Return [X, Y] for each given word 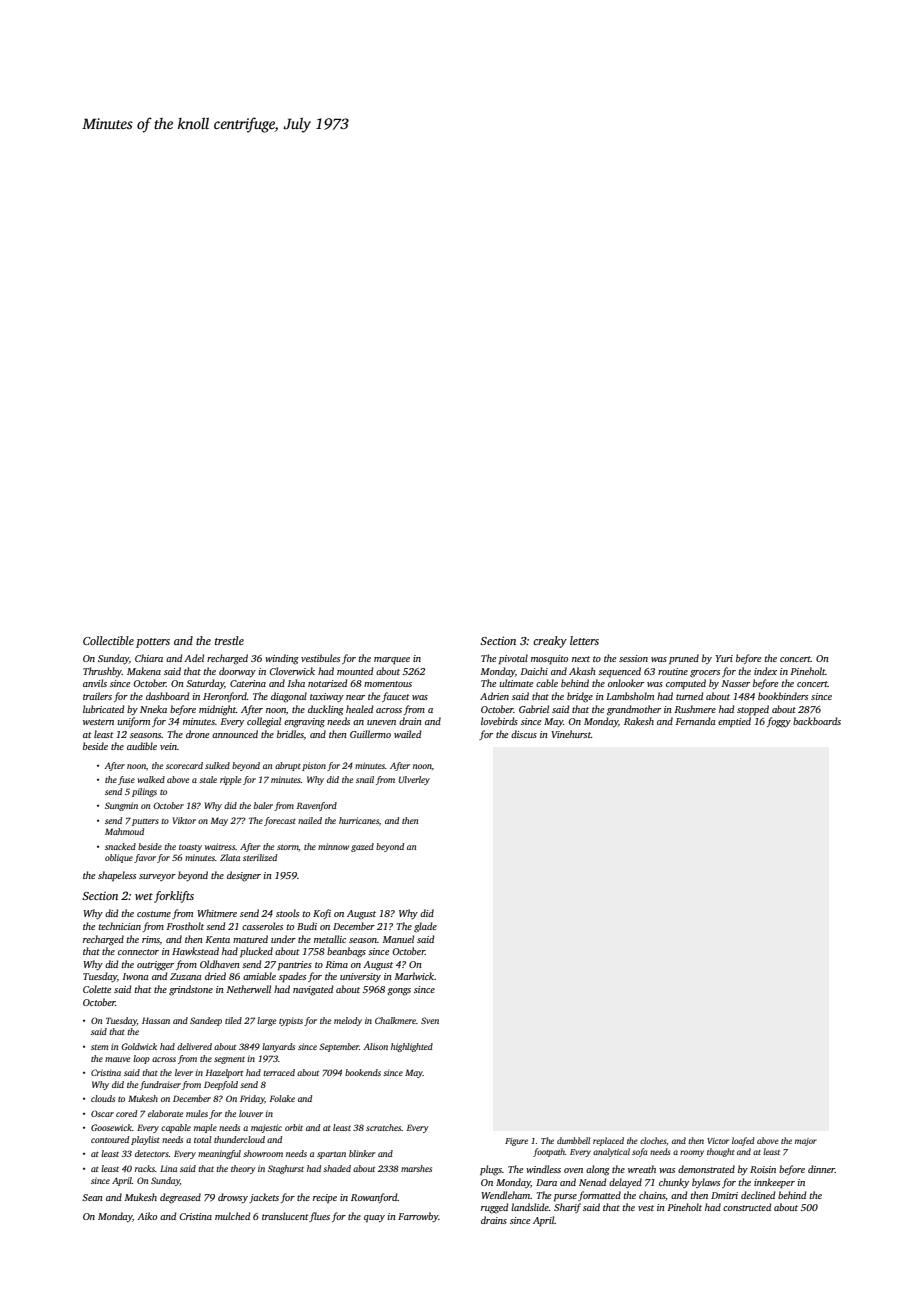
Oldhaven [220, 964]
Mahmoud [124, 831]
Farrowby [418, 1217]
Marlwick [414, 976]
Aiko [147, 1216]
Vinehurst [571, 734]
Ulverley [414, 780]
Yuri [724, 658]
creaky [550, 642]
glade [425, 927]
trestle [229, 640]
